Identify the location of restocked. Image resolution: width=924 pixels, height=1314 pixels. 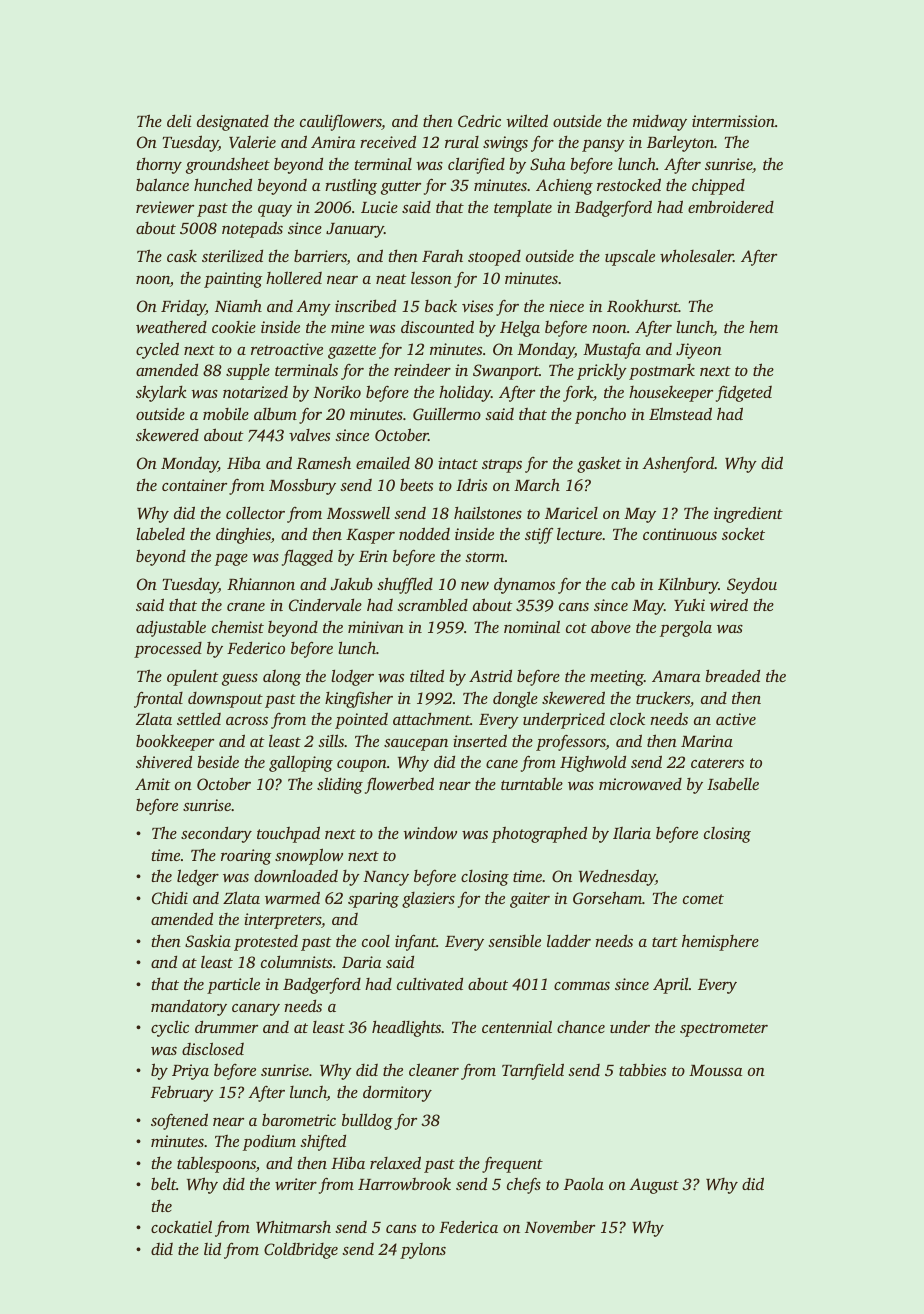
(629, 184).
